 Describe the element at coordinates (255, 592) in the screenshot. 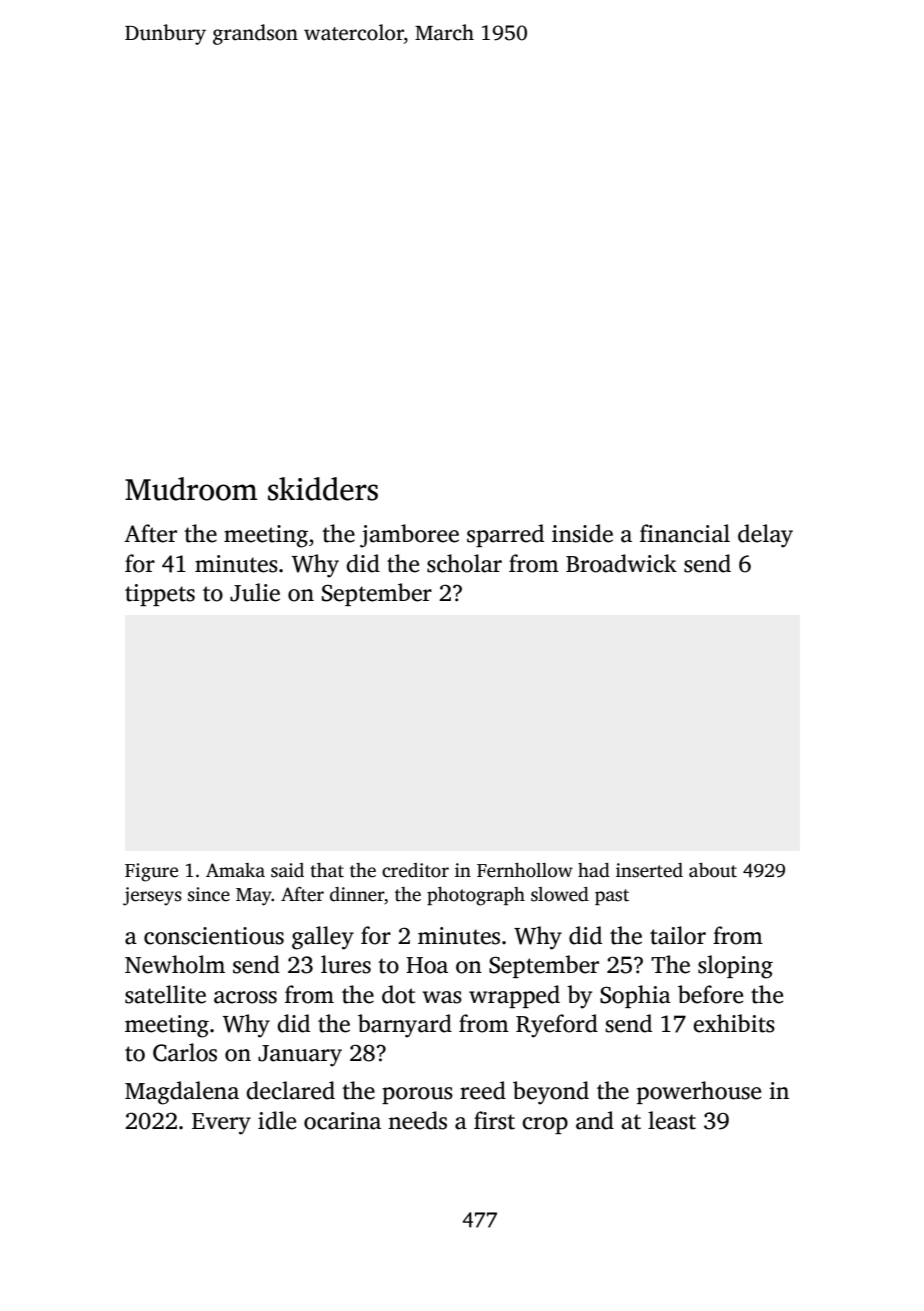

I see `Julie` at that location.
